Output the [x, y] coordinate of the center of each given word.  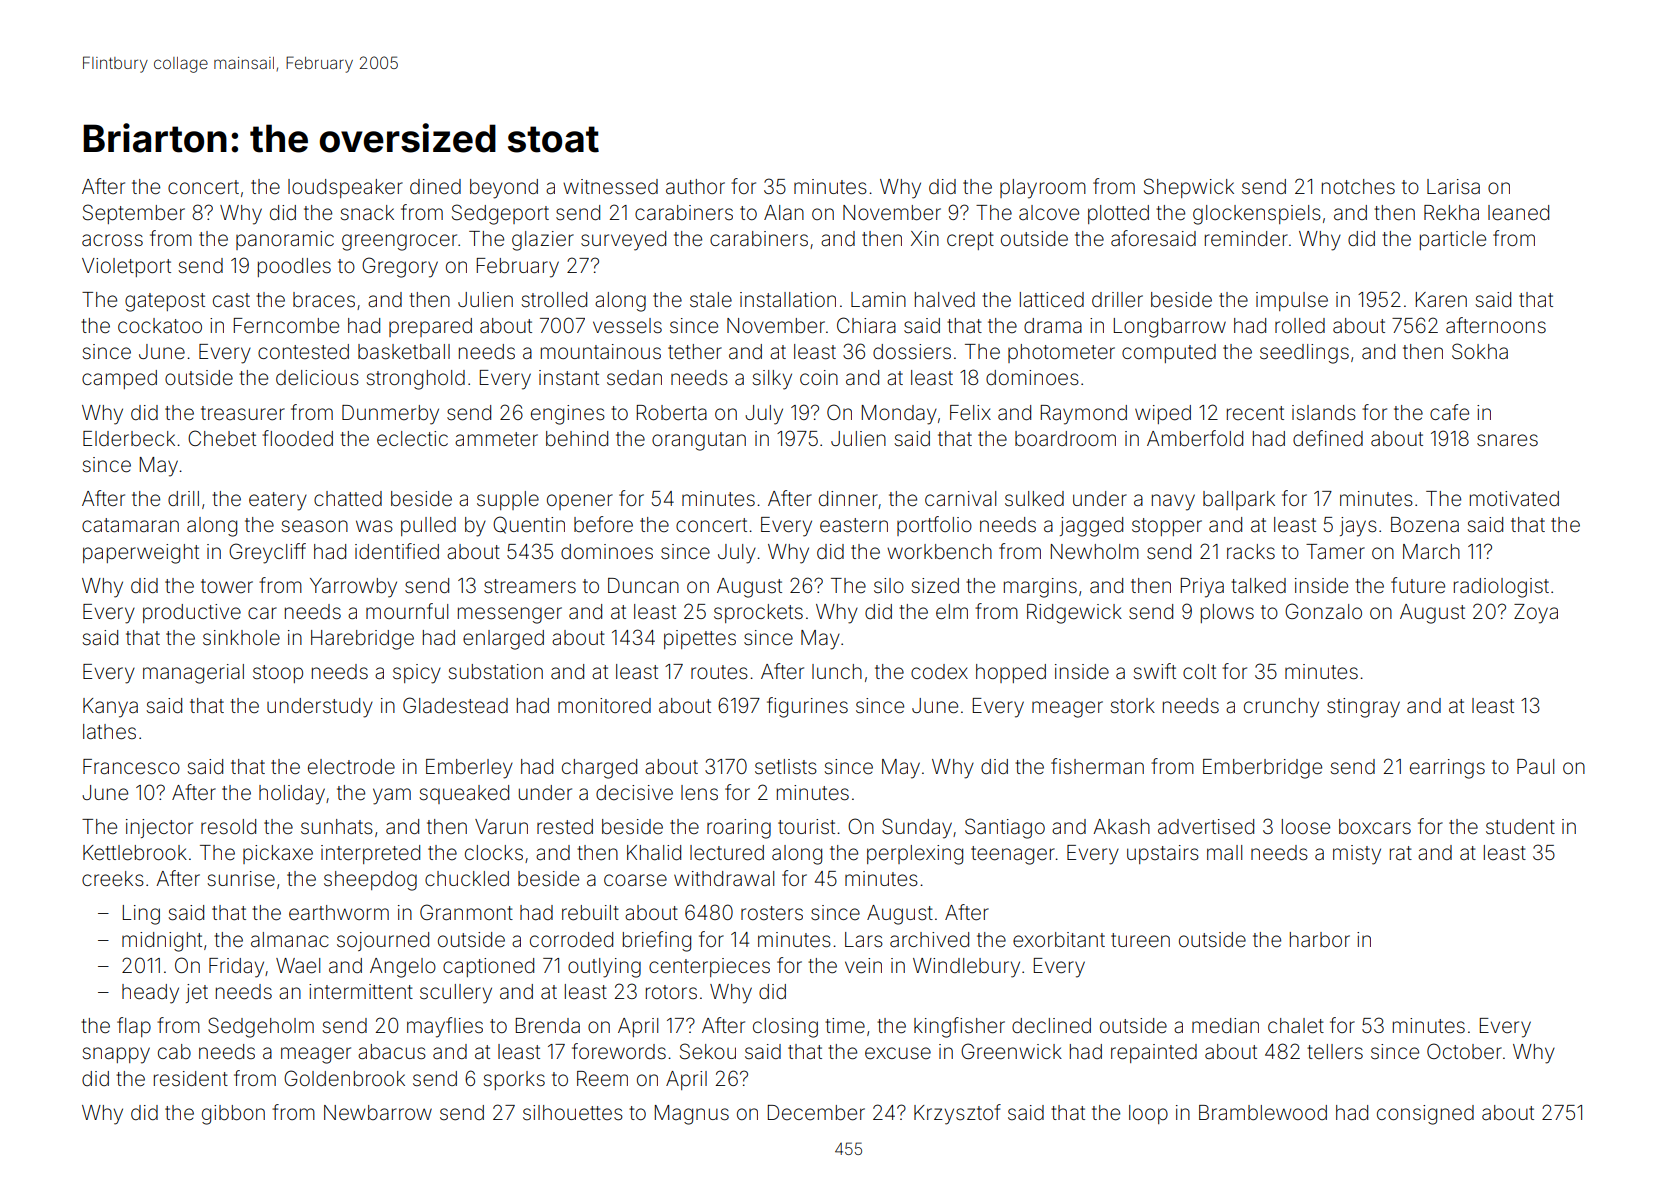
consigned [1425, 1115]
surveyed [623, 241]
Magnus [692, 1115]
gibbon [233, 1115]
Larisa [1453, 186]
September [134, 214]
